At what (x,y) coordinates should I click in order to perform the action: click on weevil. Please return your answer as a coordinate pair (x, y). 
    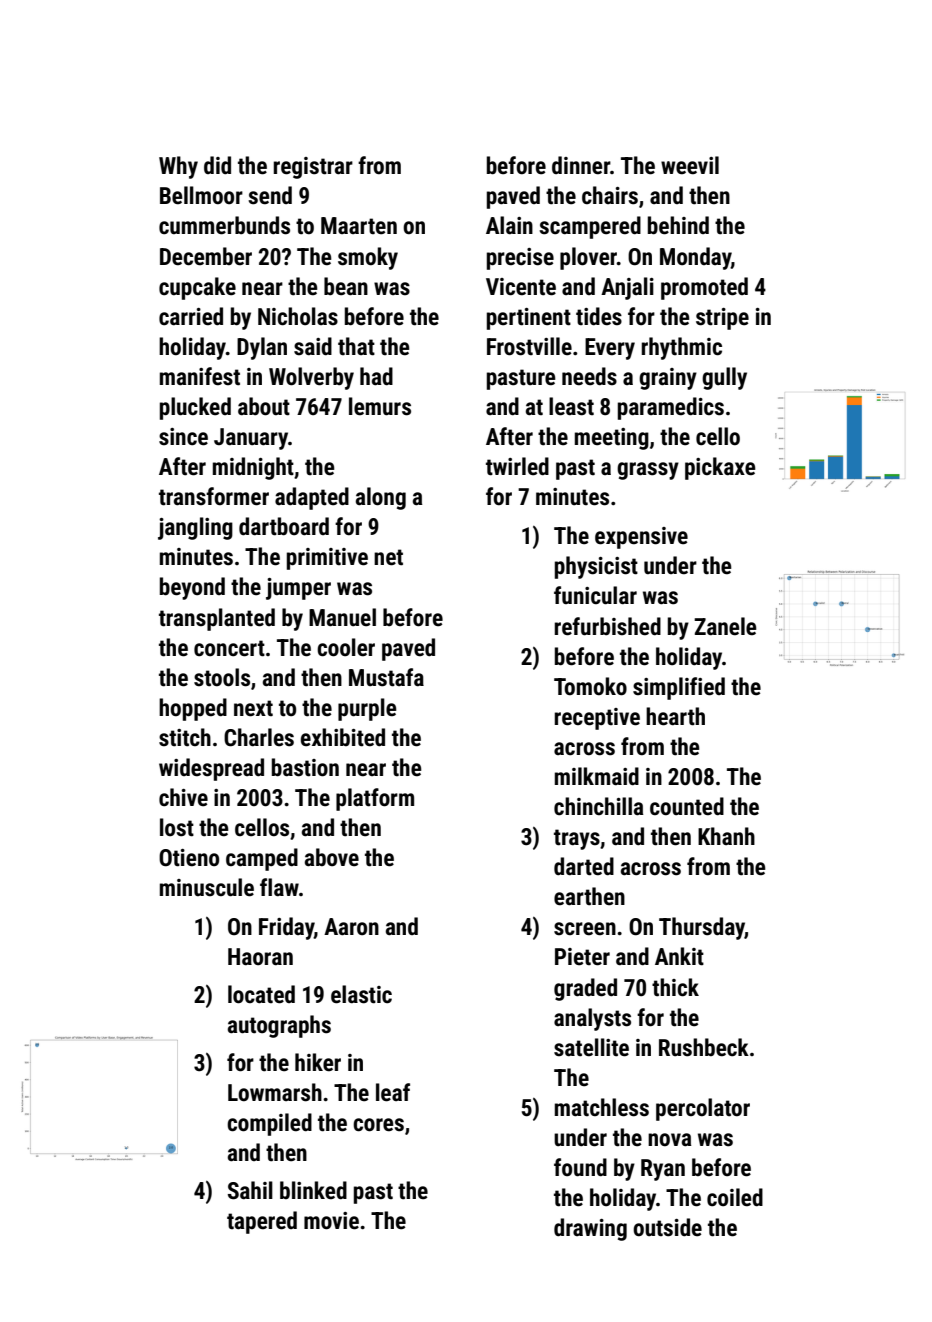
    Looking at the image, I should click on (690, 165).
